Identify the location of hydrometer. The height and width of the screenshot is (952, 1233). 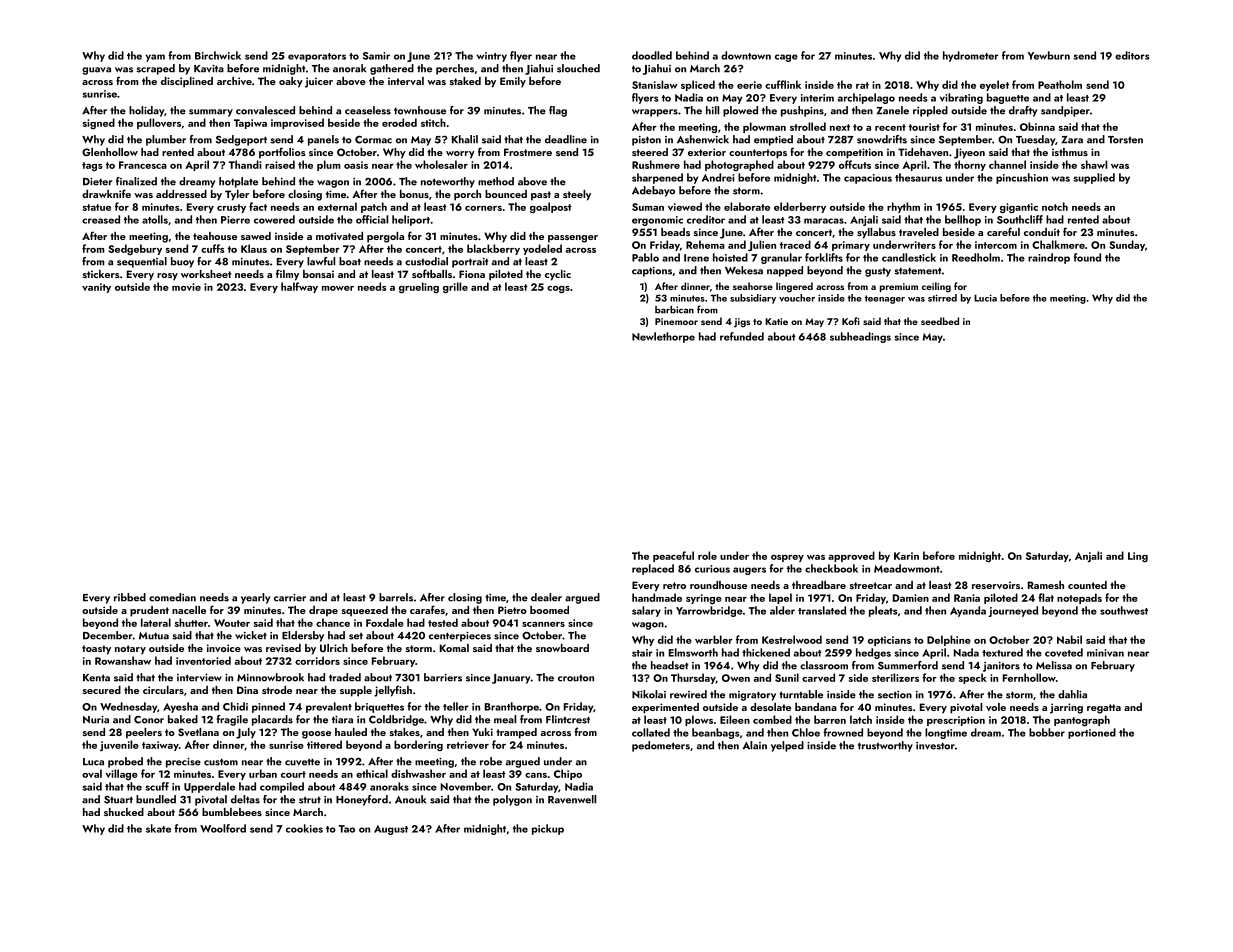
(970, 56).
